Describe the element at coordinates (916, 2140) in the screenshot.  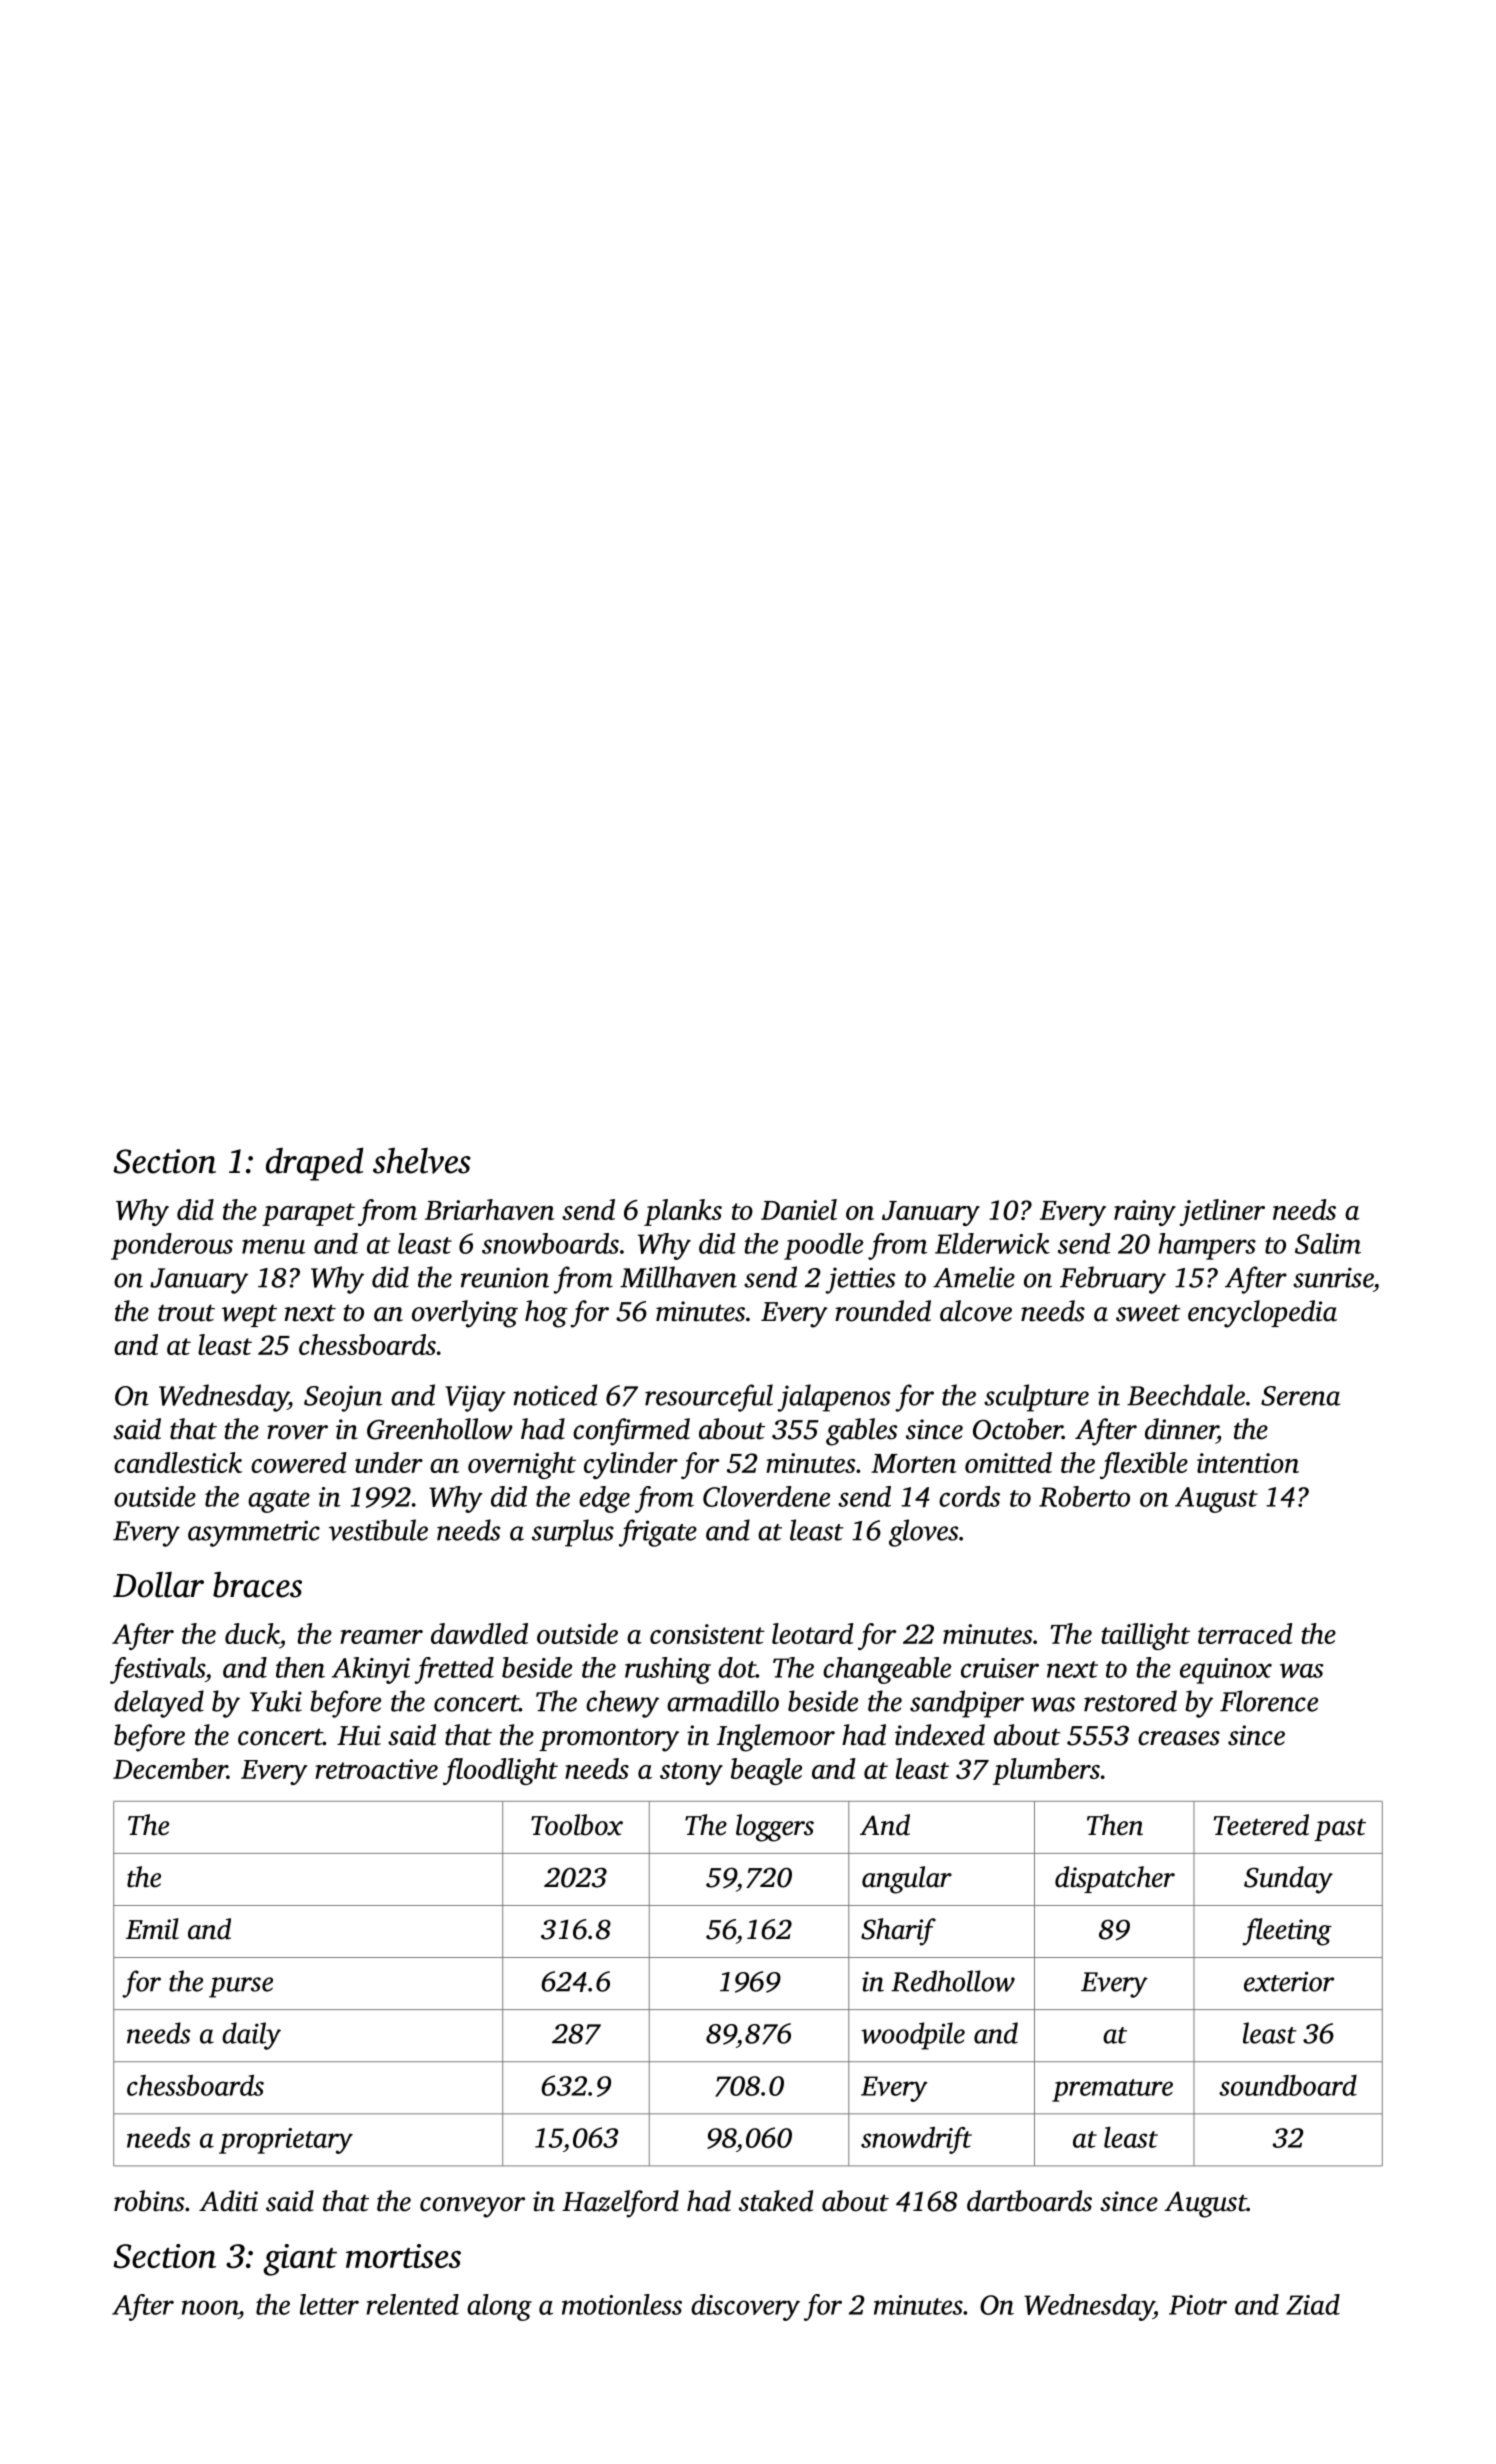
I see `snowdrift` at that location.
